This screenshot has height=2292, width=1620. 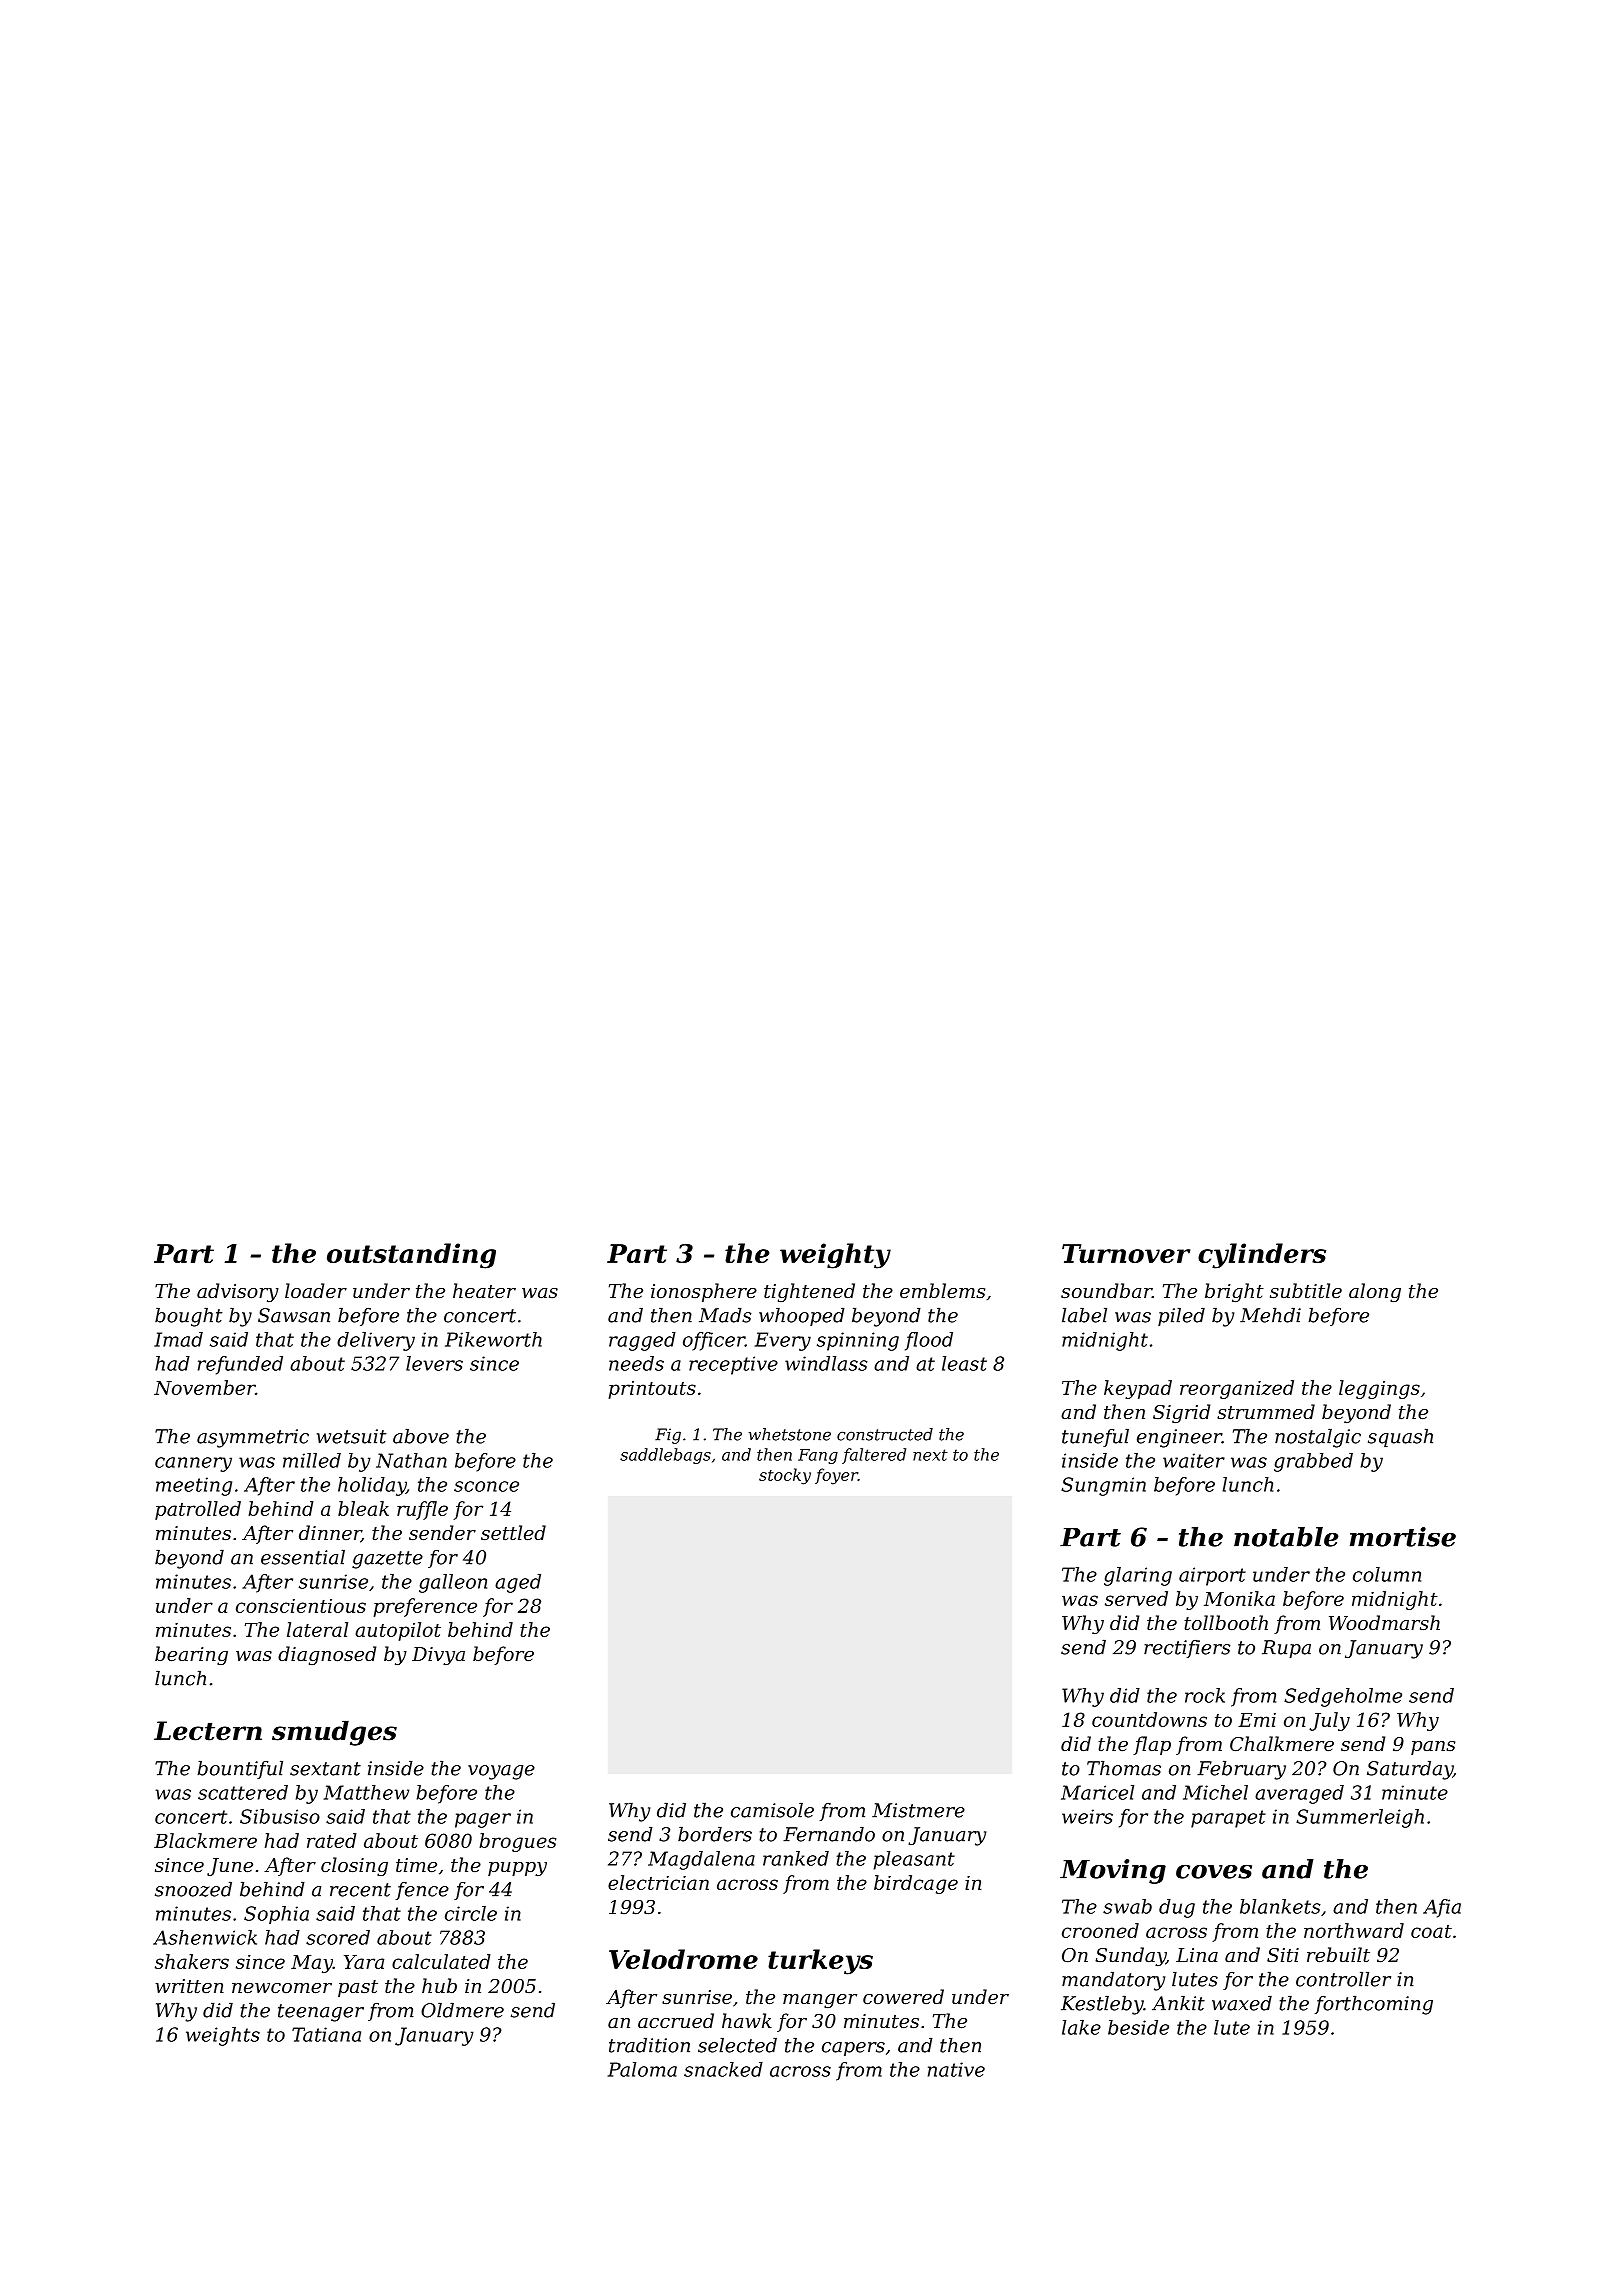 What do you see at coordinates (223, 2036) in the screenshot?
I see `weights` at bounding box center [223, 2036].
